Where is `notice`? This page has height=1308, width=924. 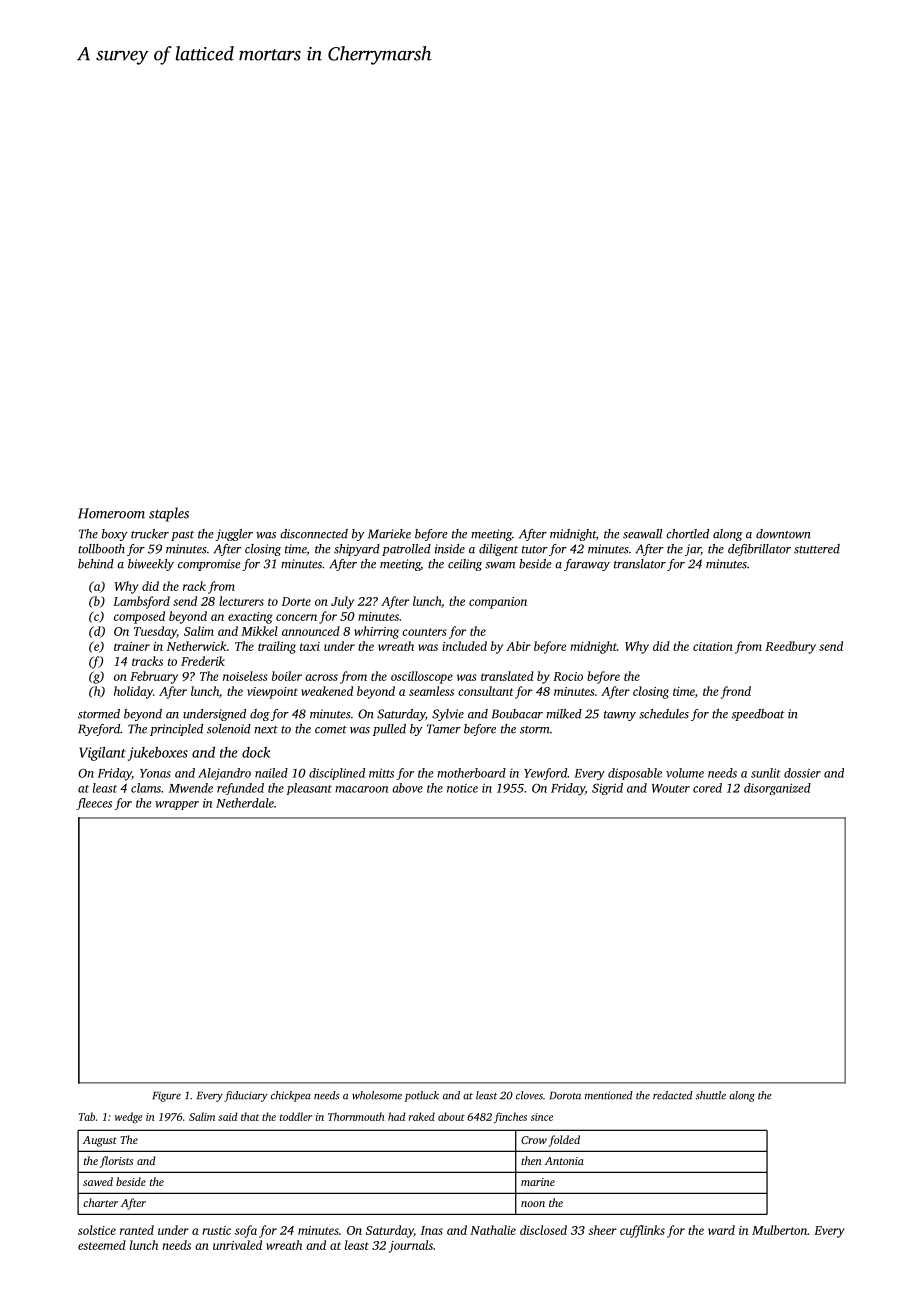 notice is located at coordinates (462, 788).
